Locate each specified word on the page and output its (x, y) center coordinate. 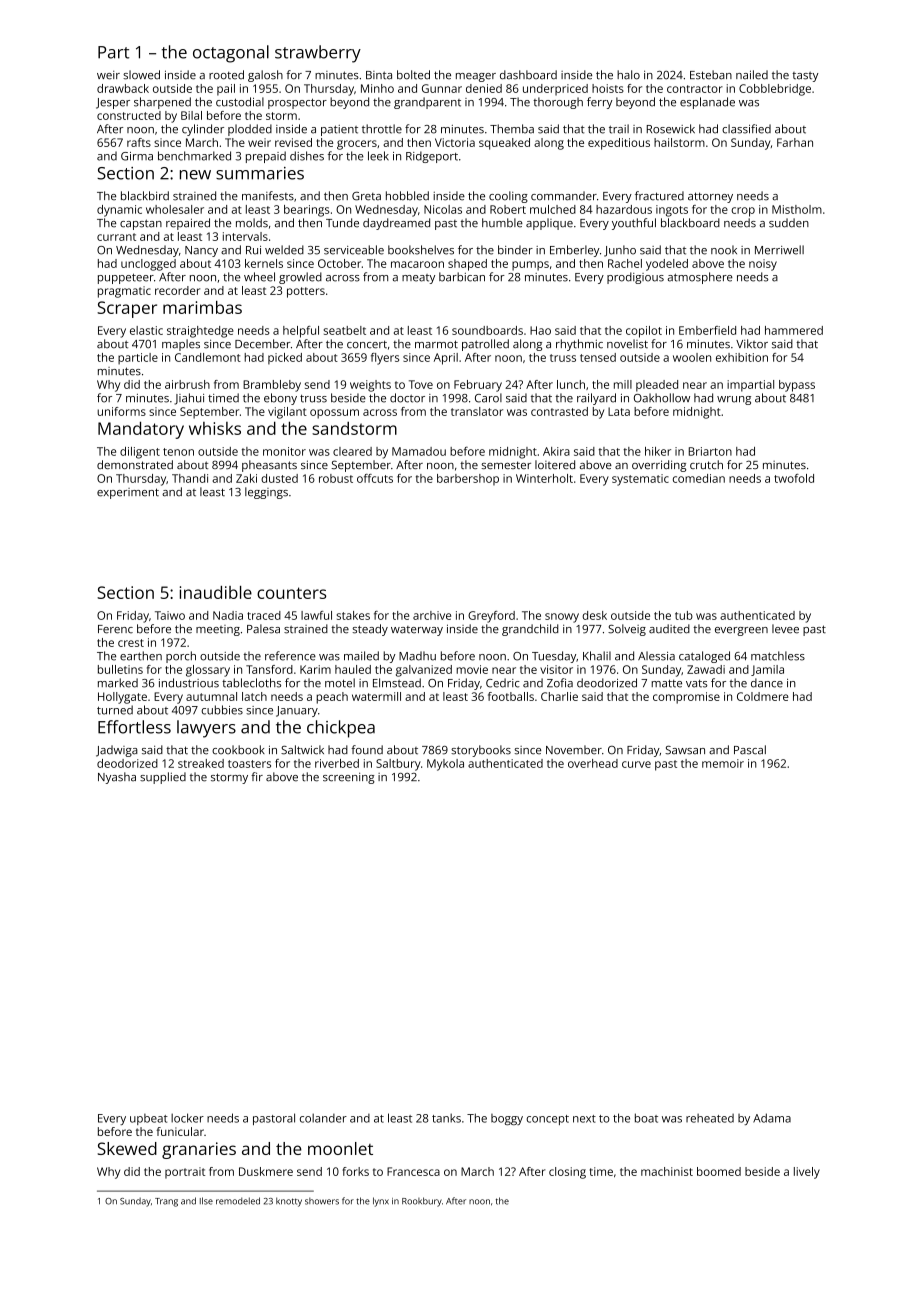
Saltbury (398, 765)
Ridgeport (432, 157)
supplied (163, 778)
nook (724, 250)
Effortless (134, 727)
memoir (723, 763)
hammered (794, 330)
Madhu (417, 656)
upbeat (149, 1119)
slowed (141, 75)
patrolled (485, 345)
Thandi (190, 478)
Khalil (597, 656)
